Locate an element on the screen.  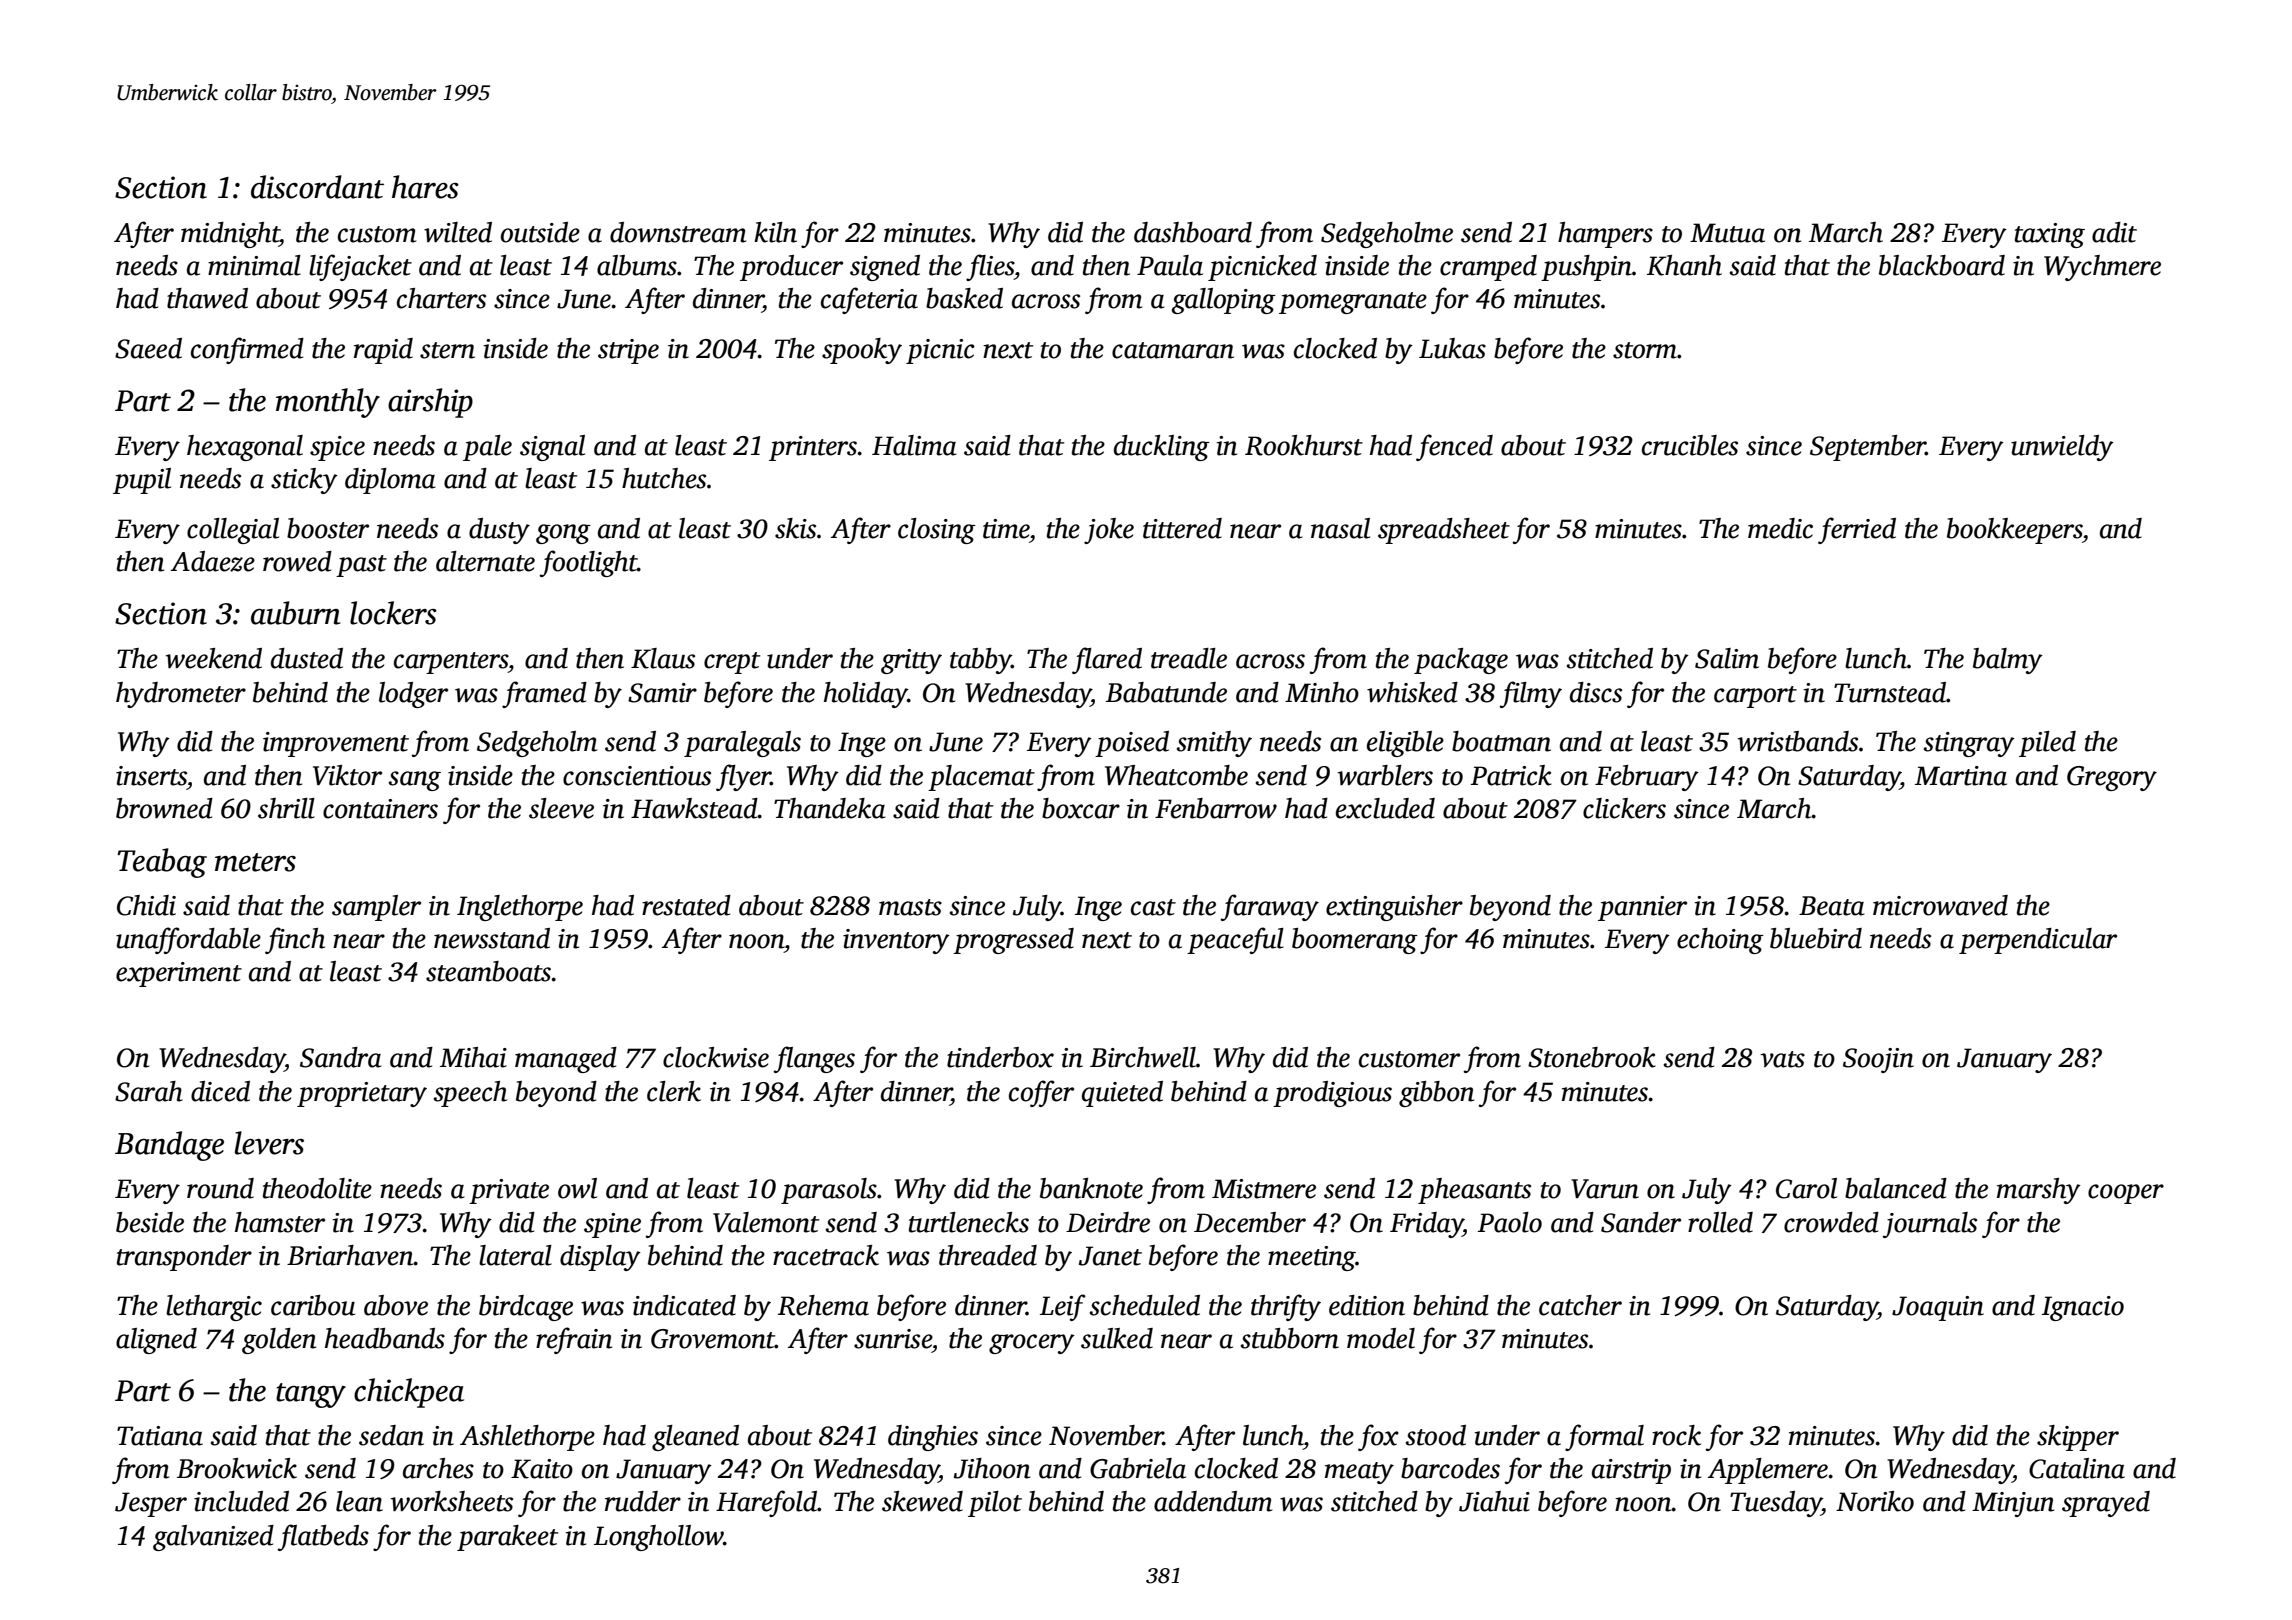
spine is located at coordinates (612, 1225).
